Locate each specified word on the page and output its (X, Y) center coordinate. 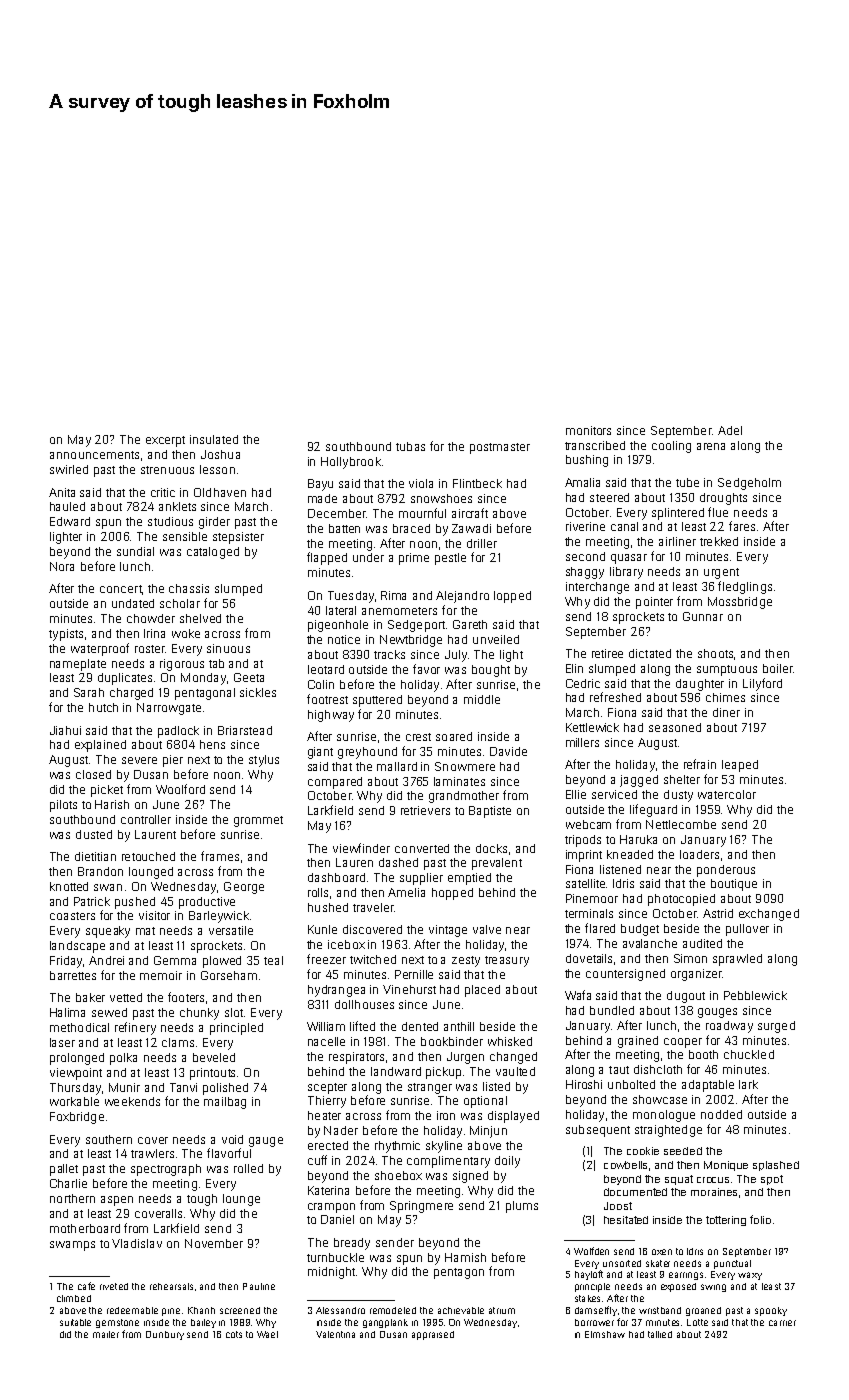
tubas (410, 446)
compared (335, 783)
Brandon (100, 871)
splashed (776, 1166)
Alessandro (340, 1310)
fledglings (745, 587)
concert (121, 589)
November (214, 1243)
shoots (715, 653)
